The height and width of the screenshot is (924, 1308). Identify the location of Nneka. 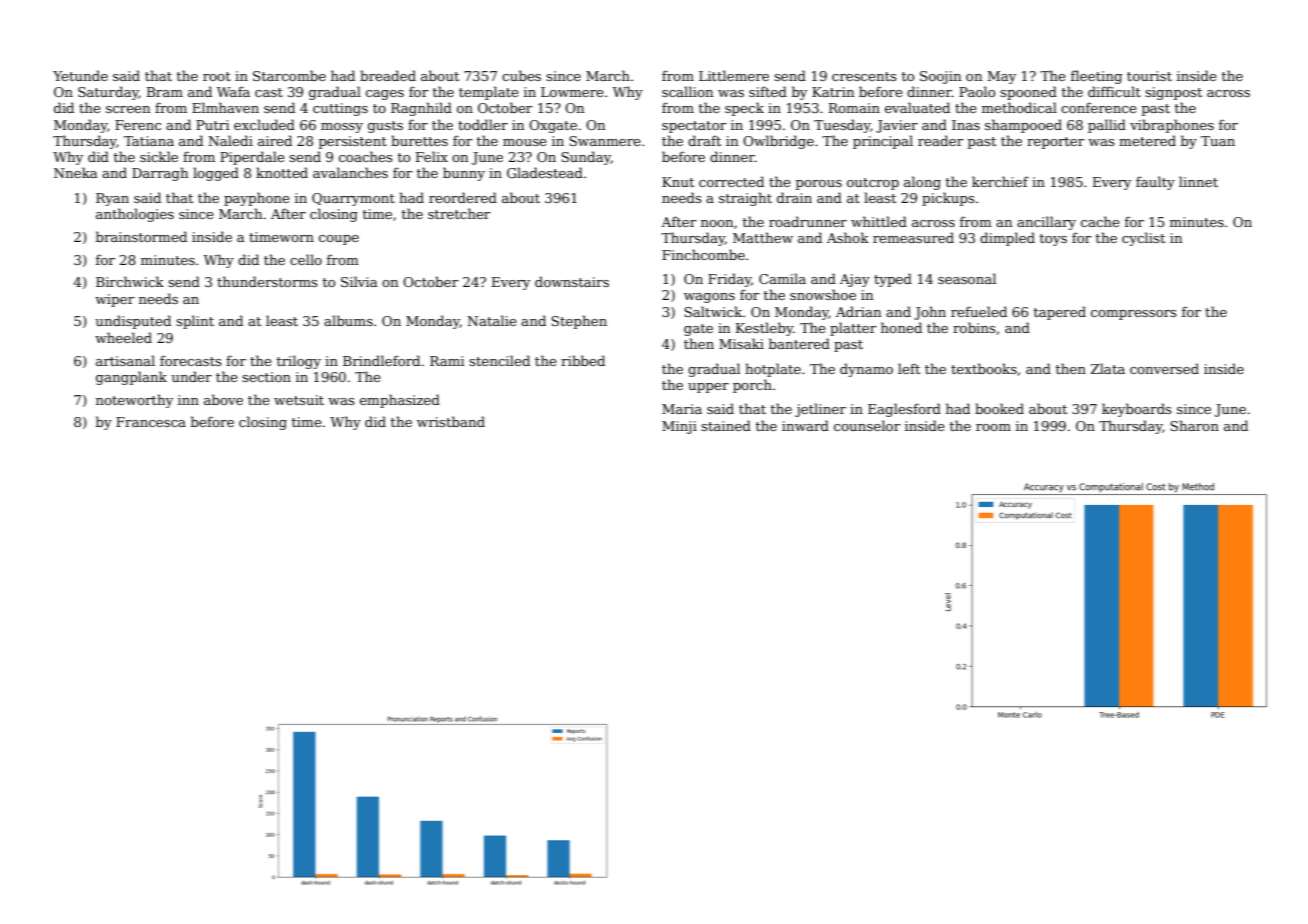
(75, 172).
